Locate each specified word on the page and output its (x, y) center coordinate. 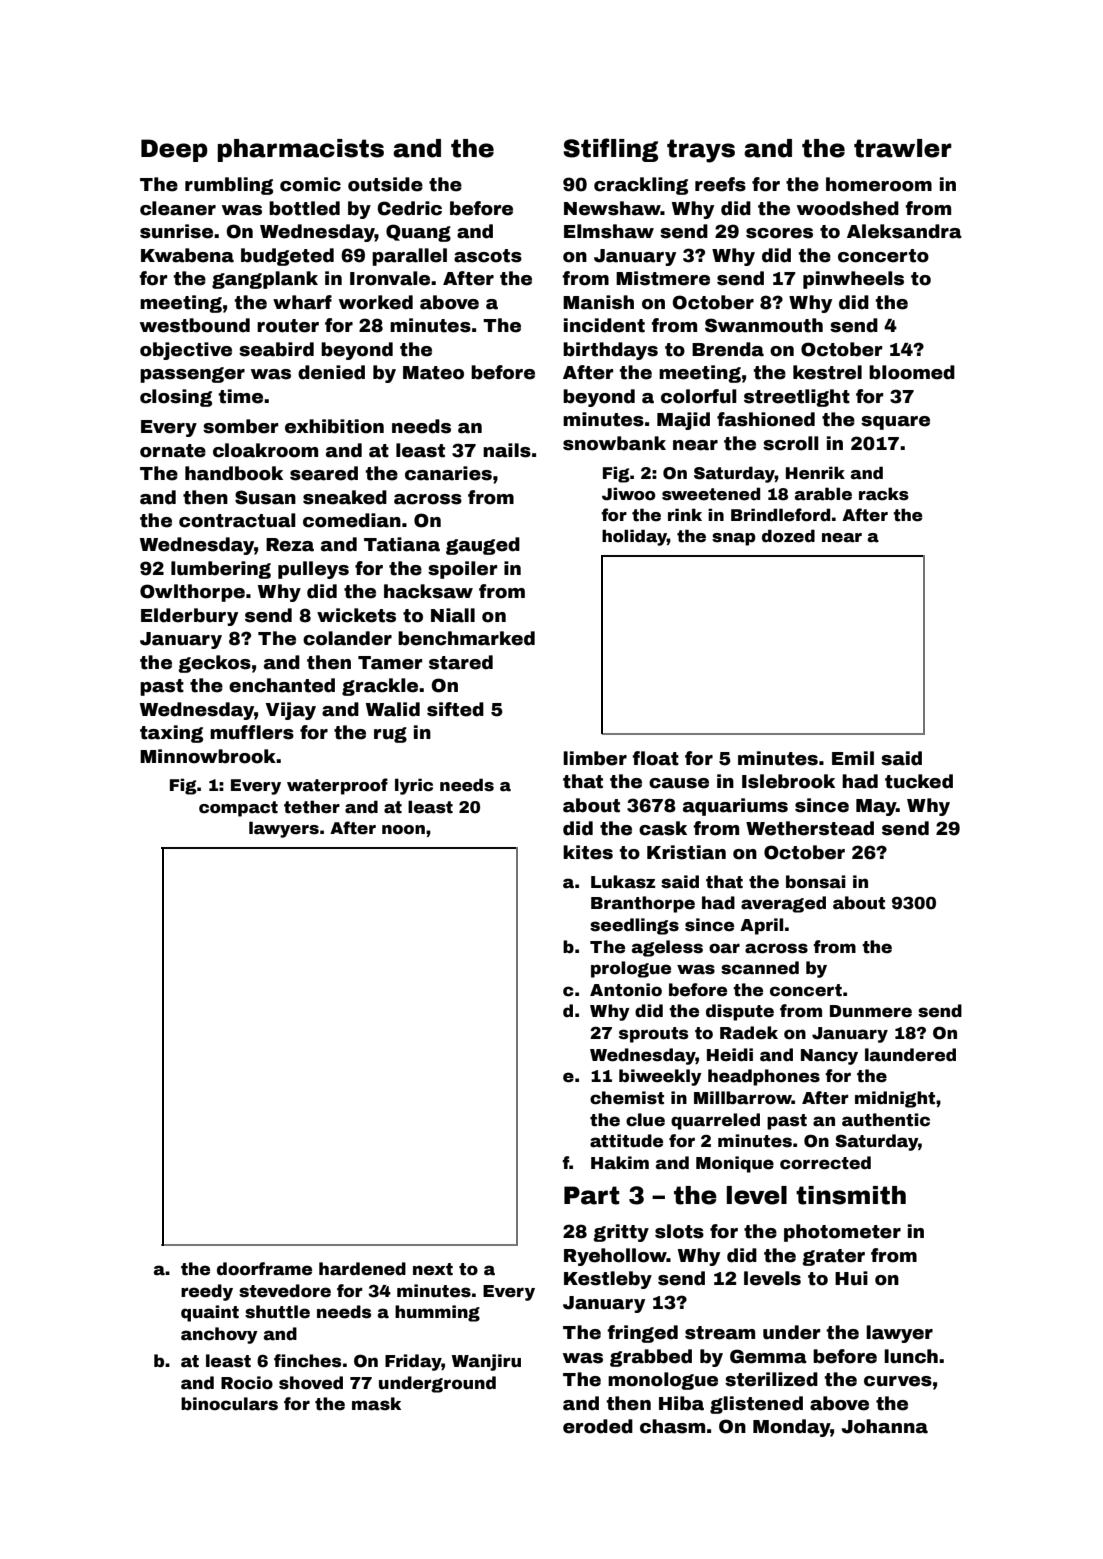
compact (238, 809)
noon (403, 830)
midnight (895, 1099)
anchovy (219, 1335)
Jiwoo (629, 494)
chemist (627, 1098)
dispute (740, 1012)
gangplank (265, 280)
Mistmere (663, 278)
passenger (192, 375)
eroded (598, 1426)
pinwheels (853, 280)
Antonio (626, 990)
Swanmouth (764, 325)
